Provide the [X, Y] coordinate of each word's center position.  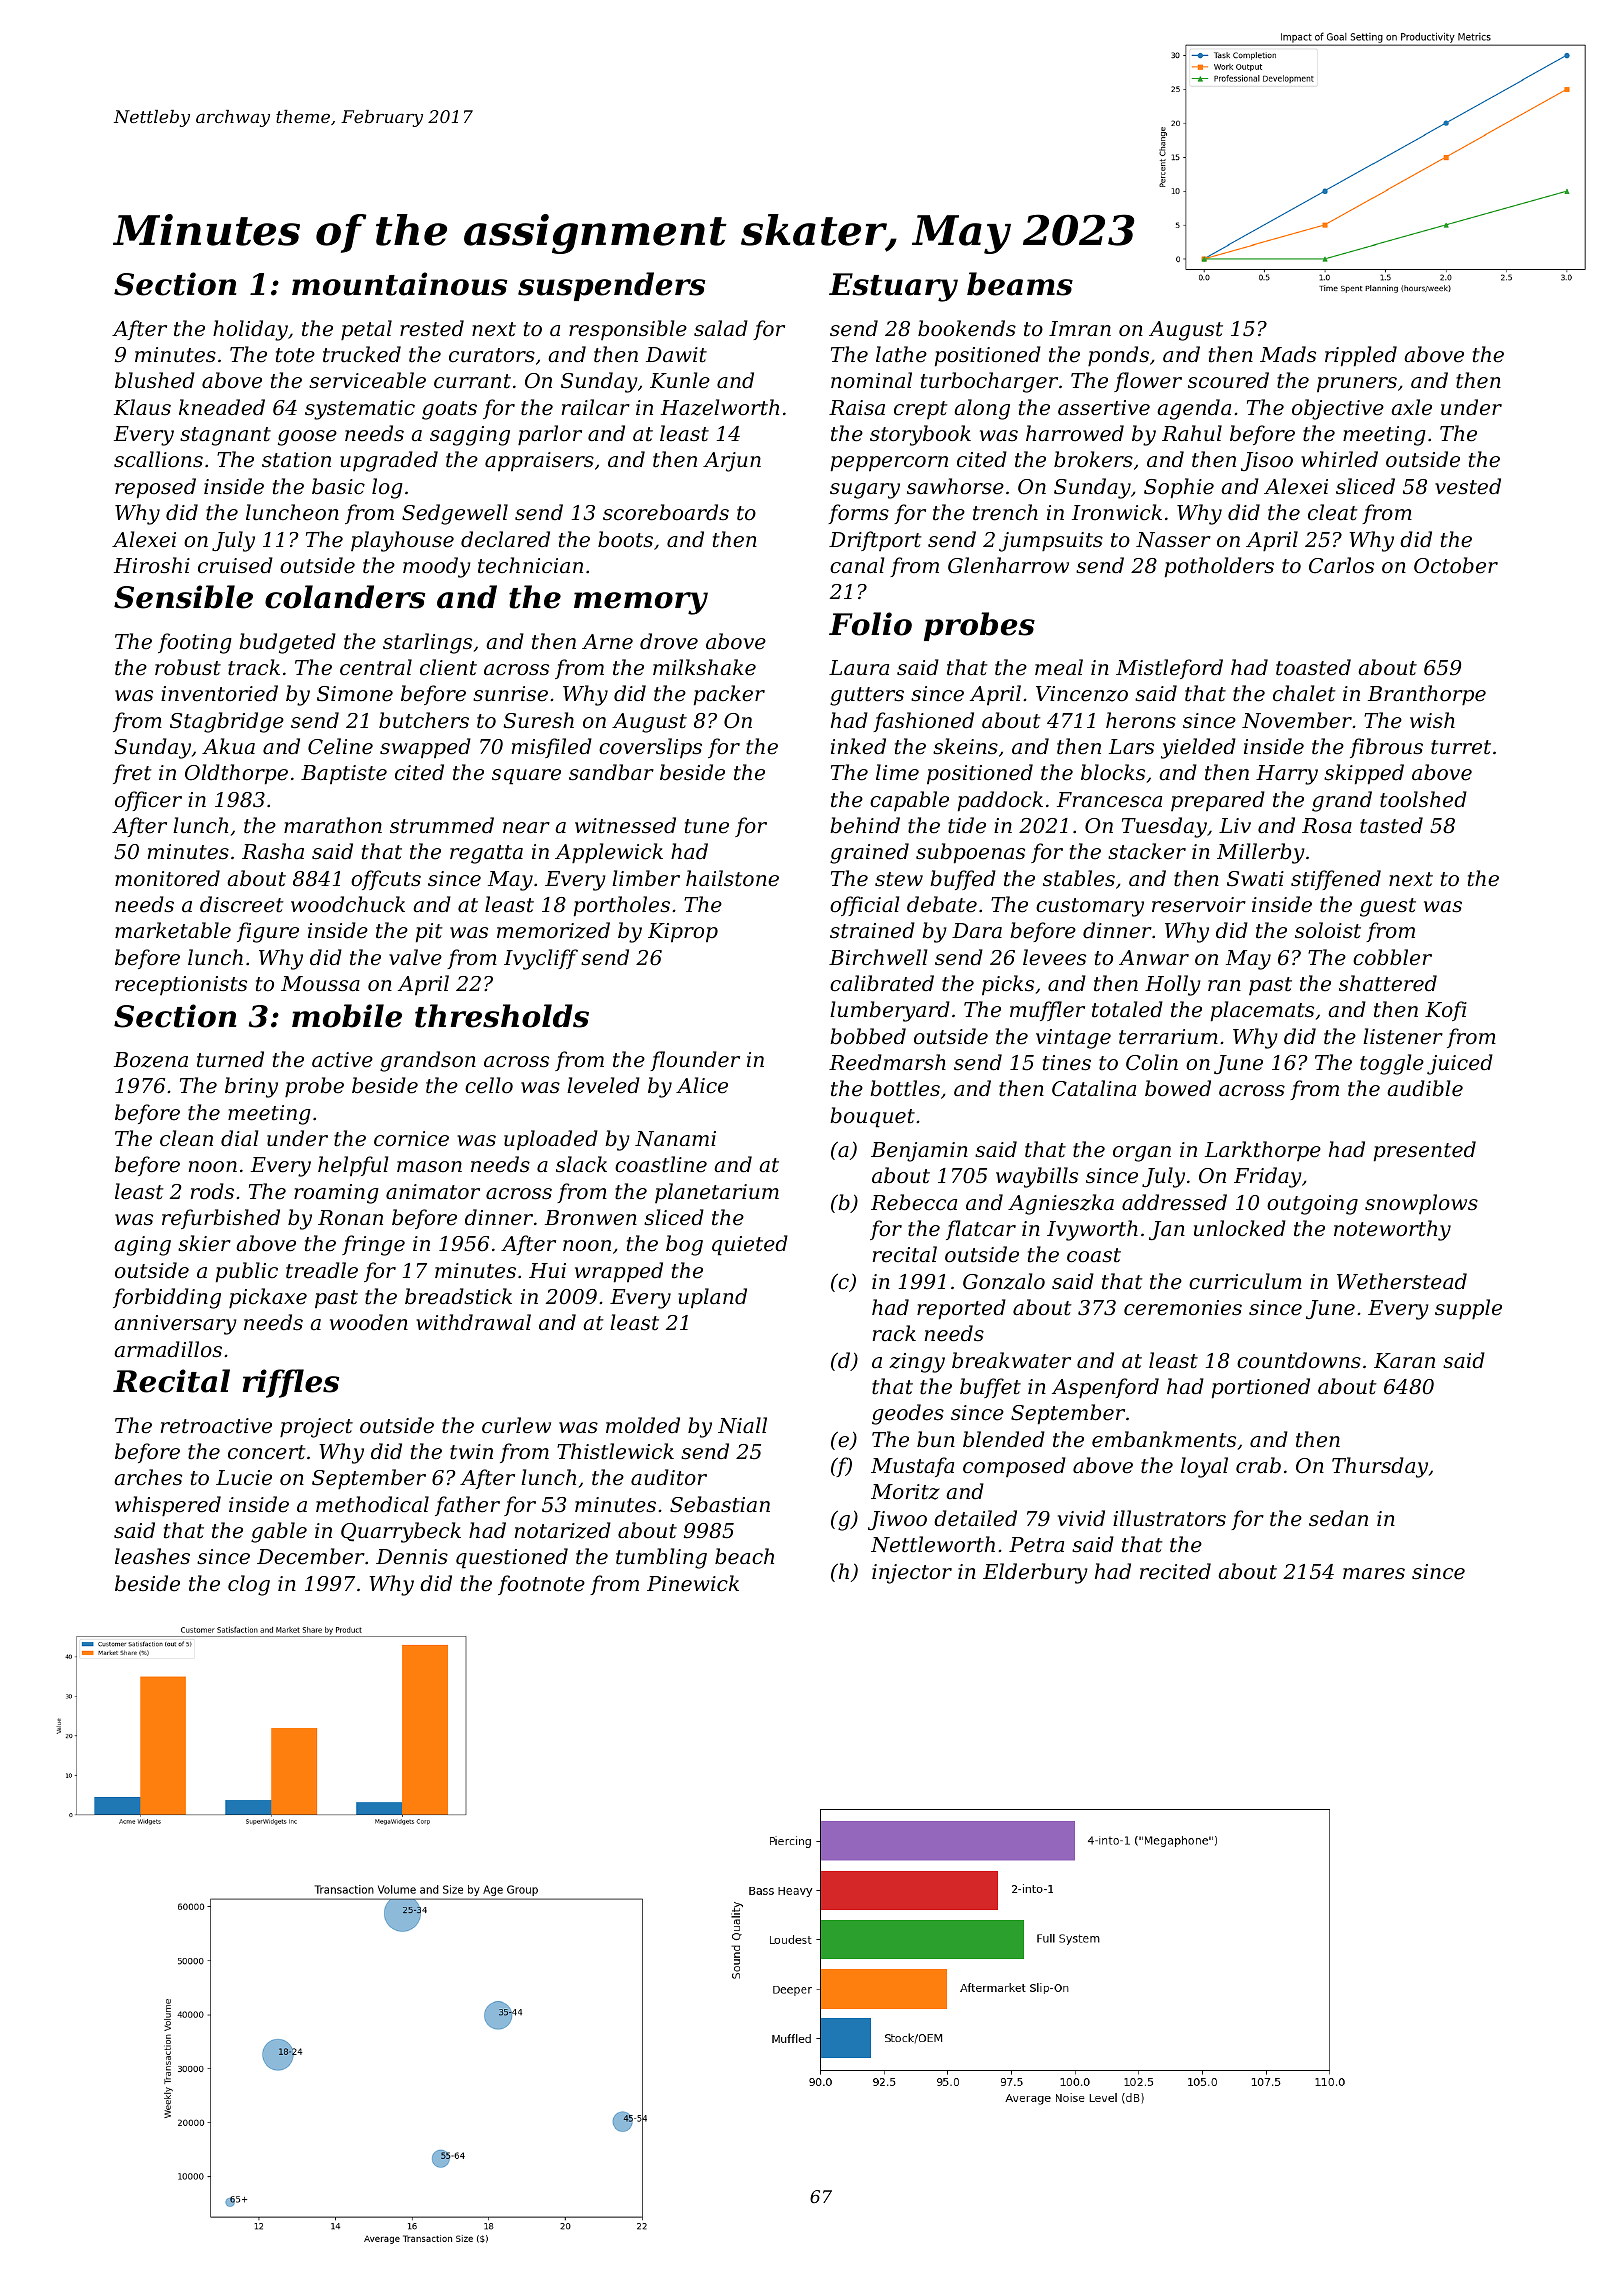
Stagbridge [227, 722]
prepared [1218, 801]
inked [858, 746]
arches [148, 1477]
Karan [1404, 1361]
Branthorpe [1427, 695]
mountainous [399, 284]
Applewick [609, 853]
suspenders [611, 286]
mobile [347, 1016]
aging [142, 1246]
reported [961, 1309]
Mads [1288, 354]
